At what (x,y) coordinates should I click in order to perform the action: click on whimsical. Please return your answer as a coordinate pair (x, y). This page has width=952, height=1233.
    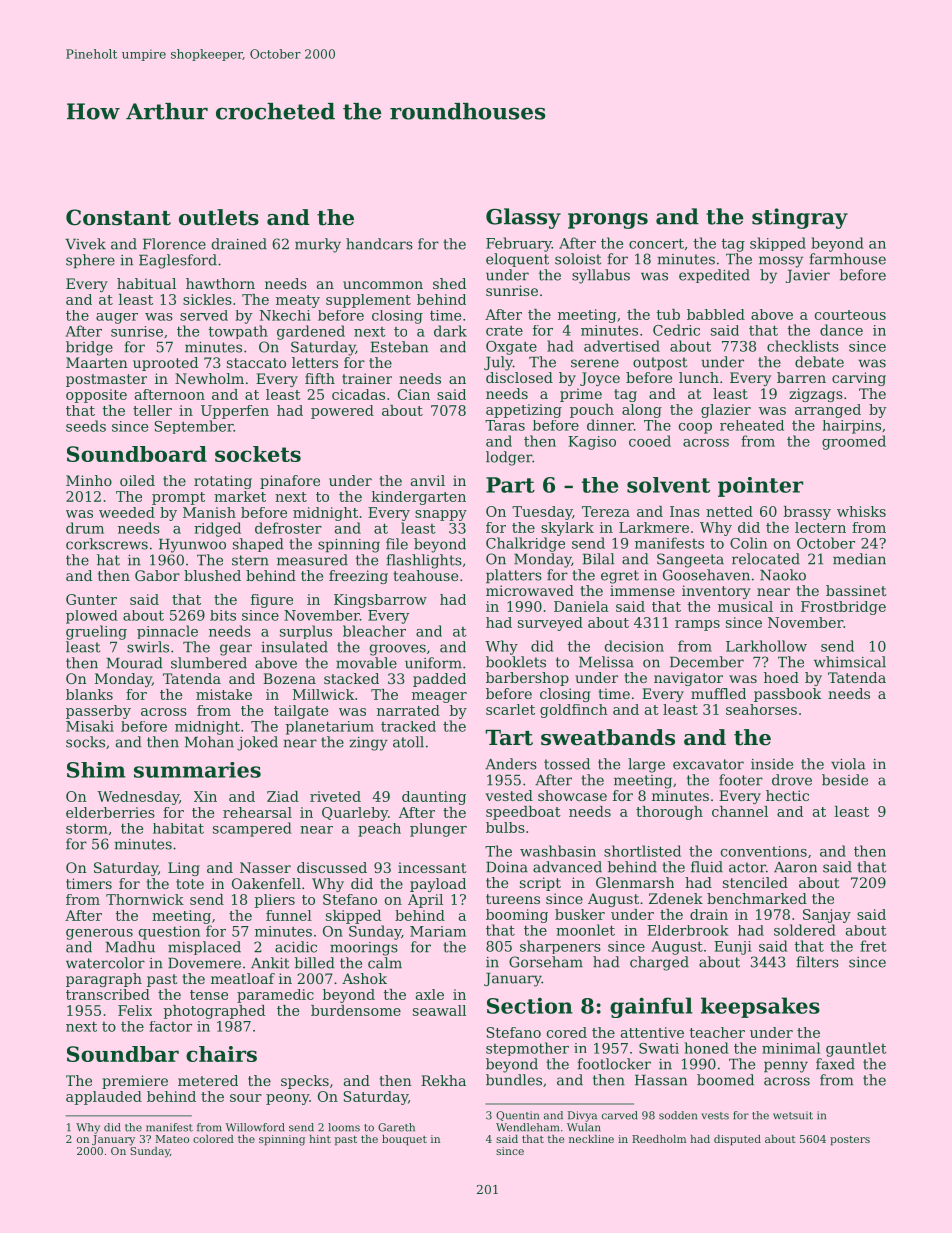
    Looking at the image, I should click on (850, 662).
